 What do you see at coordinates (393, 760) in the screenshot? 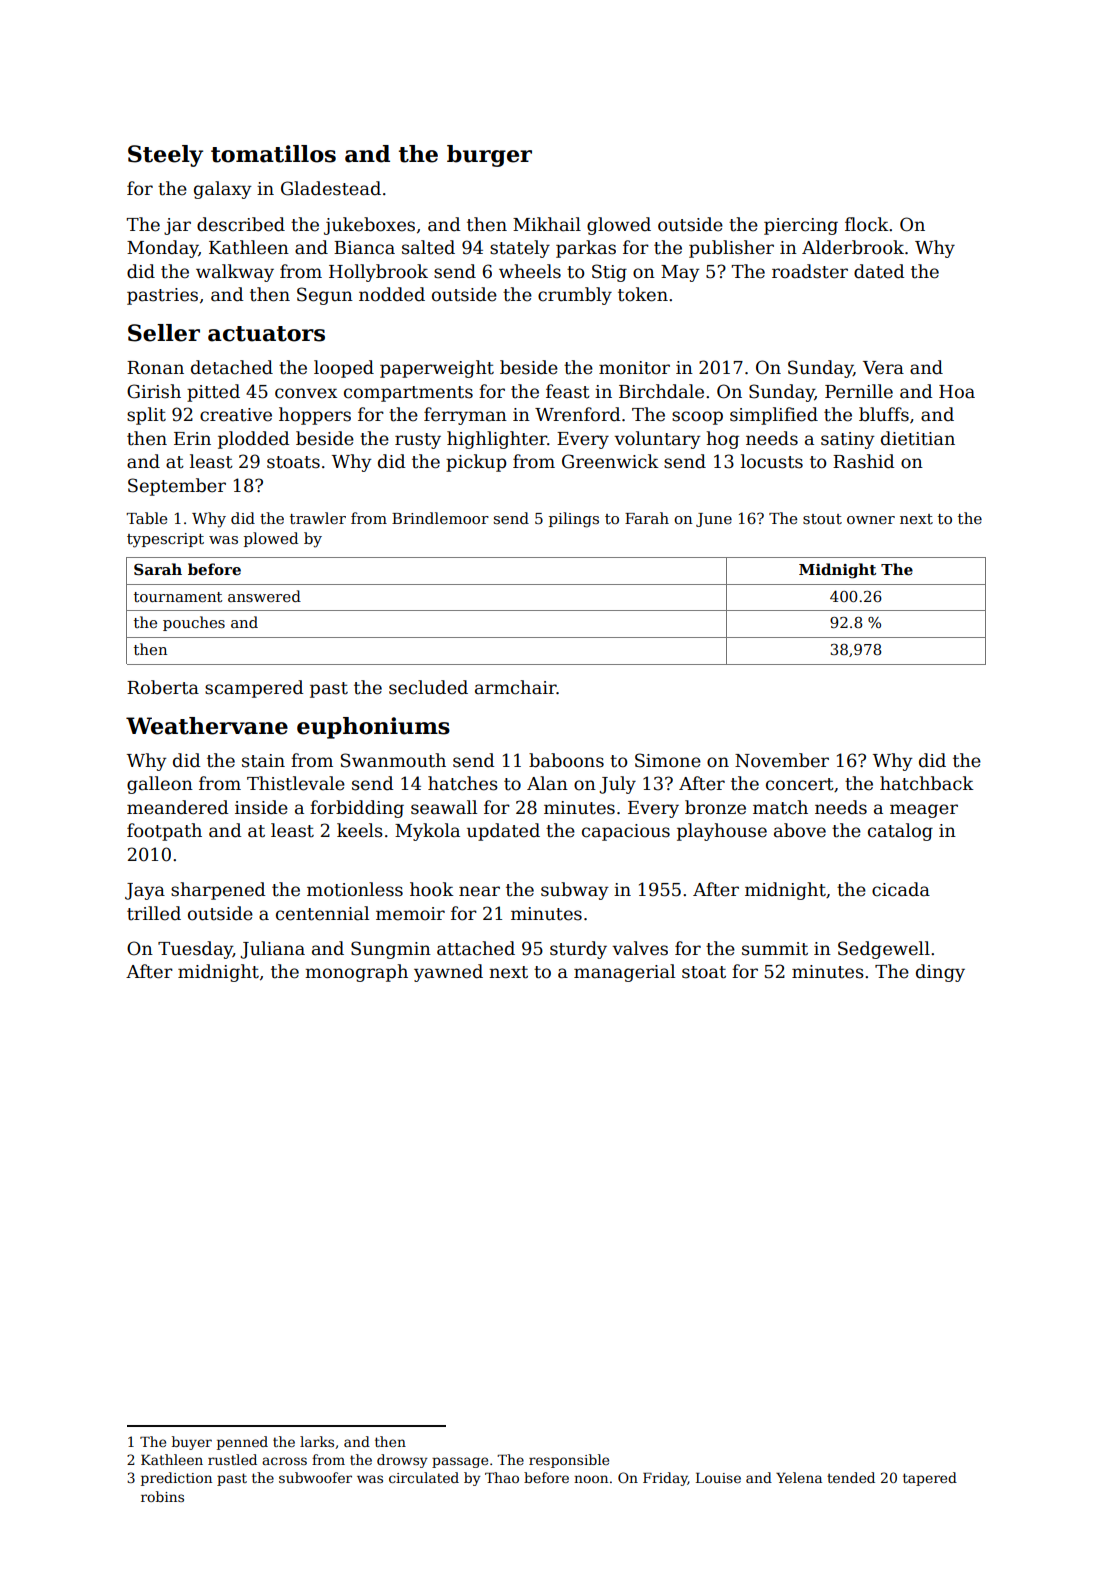
I see `Swanmouth` at bounding box center [393, 760].
